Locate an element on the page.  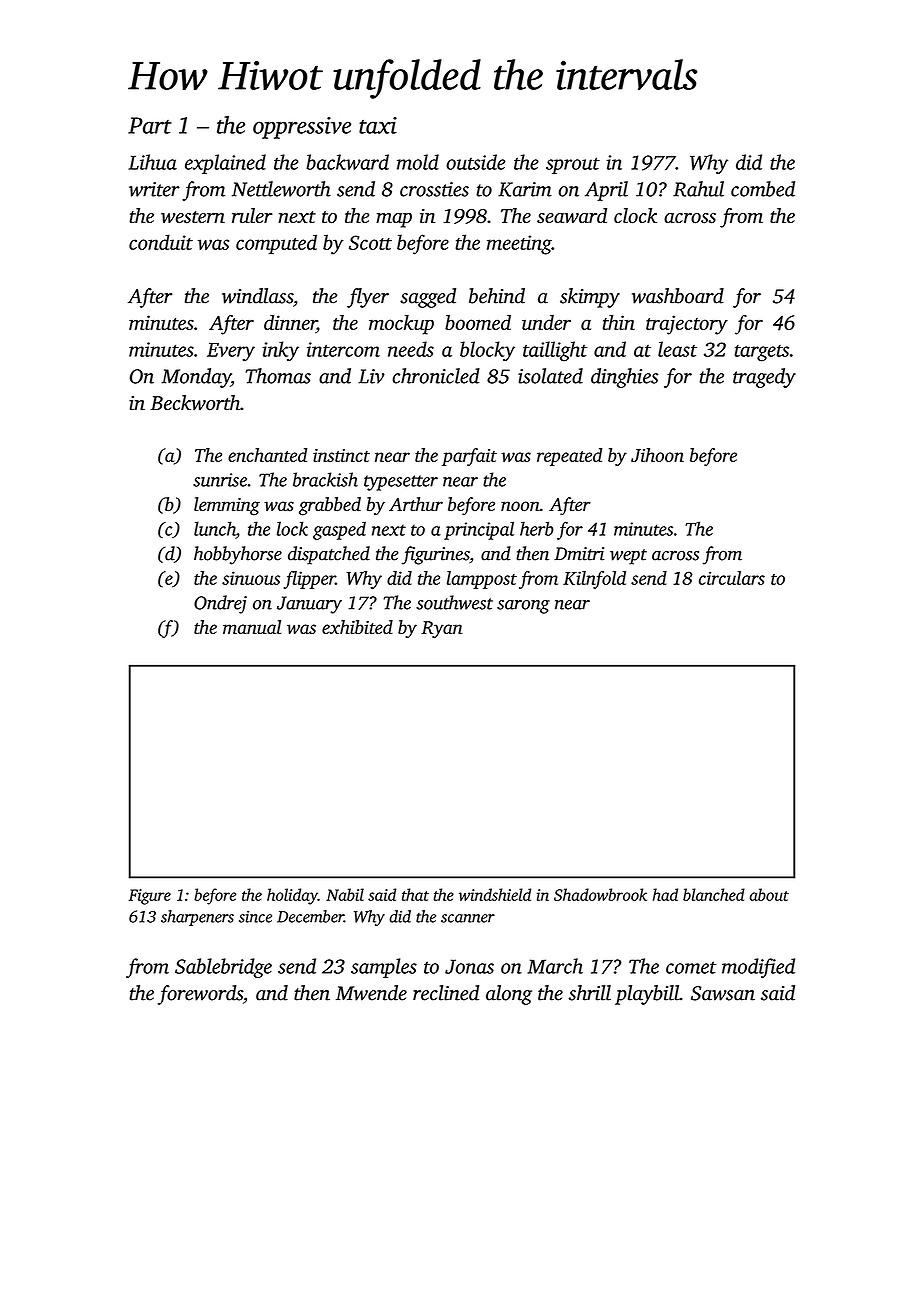
least is located at coordinates (677, 349).
